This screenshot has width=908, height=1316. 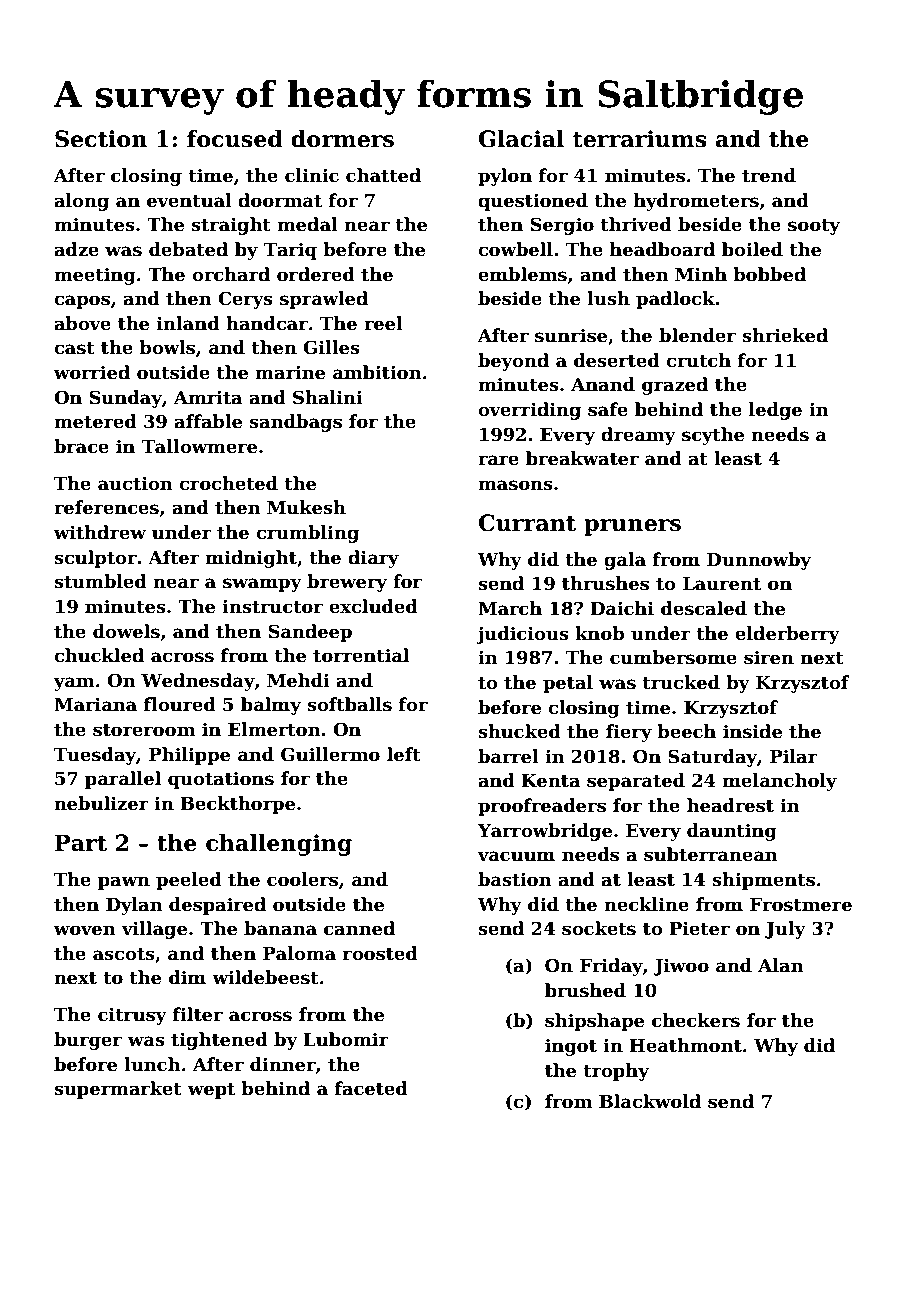 I want to click on torrential, so click(x=361, y=655).
